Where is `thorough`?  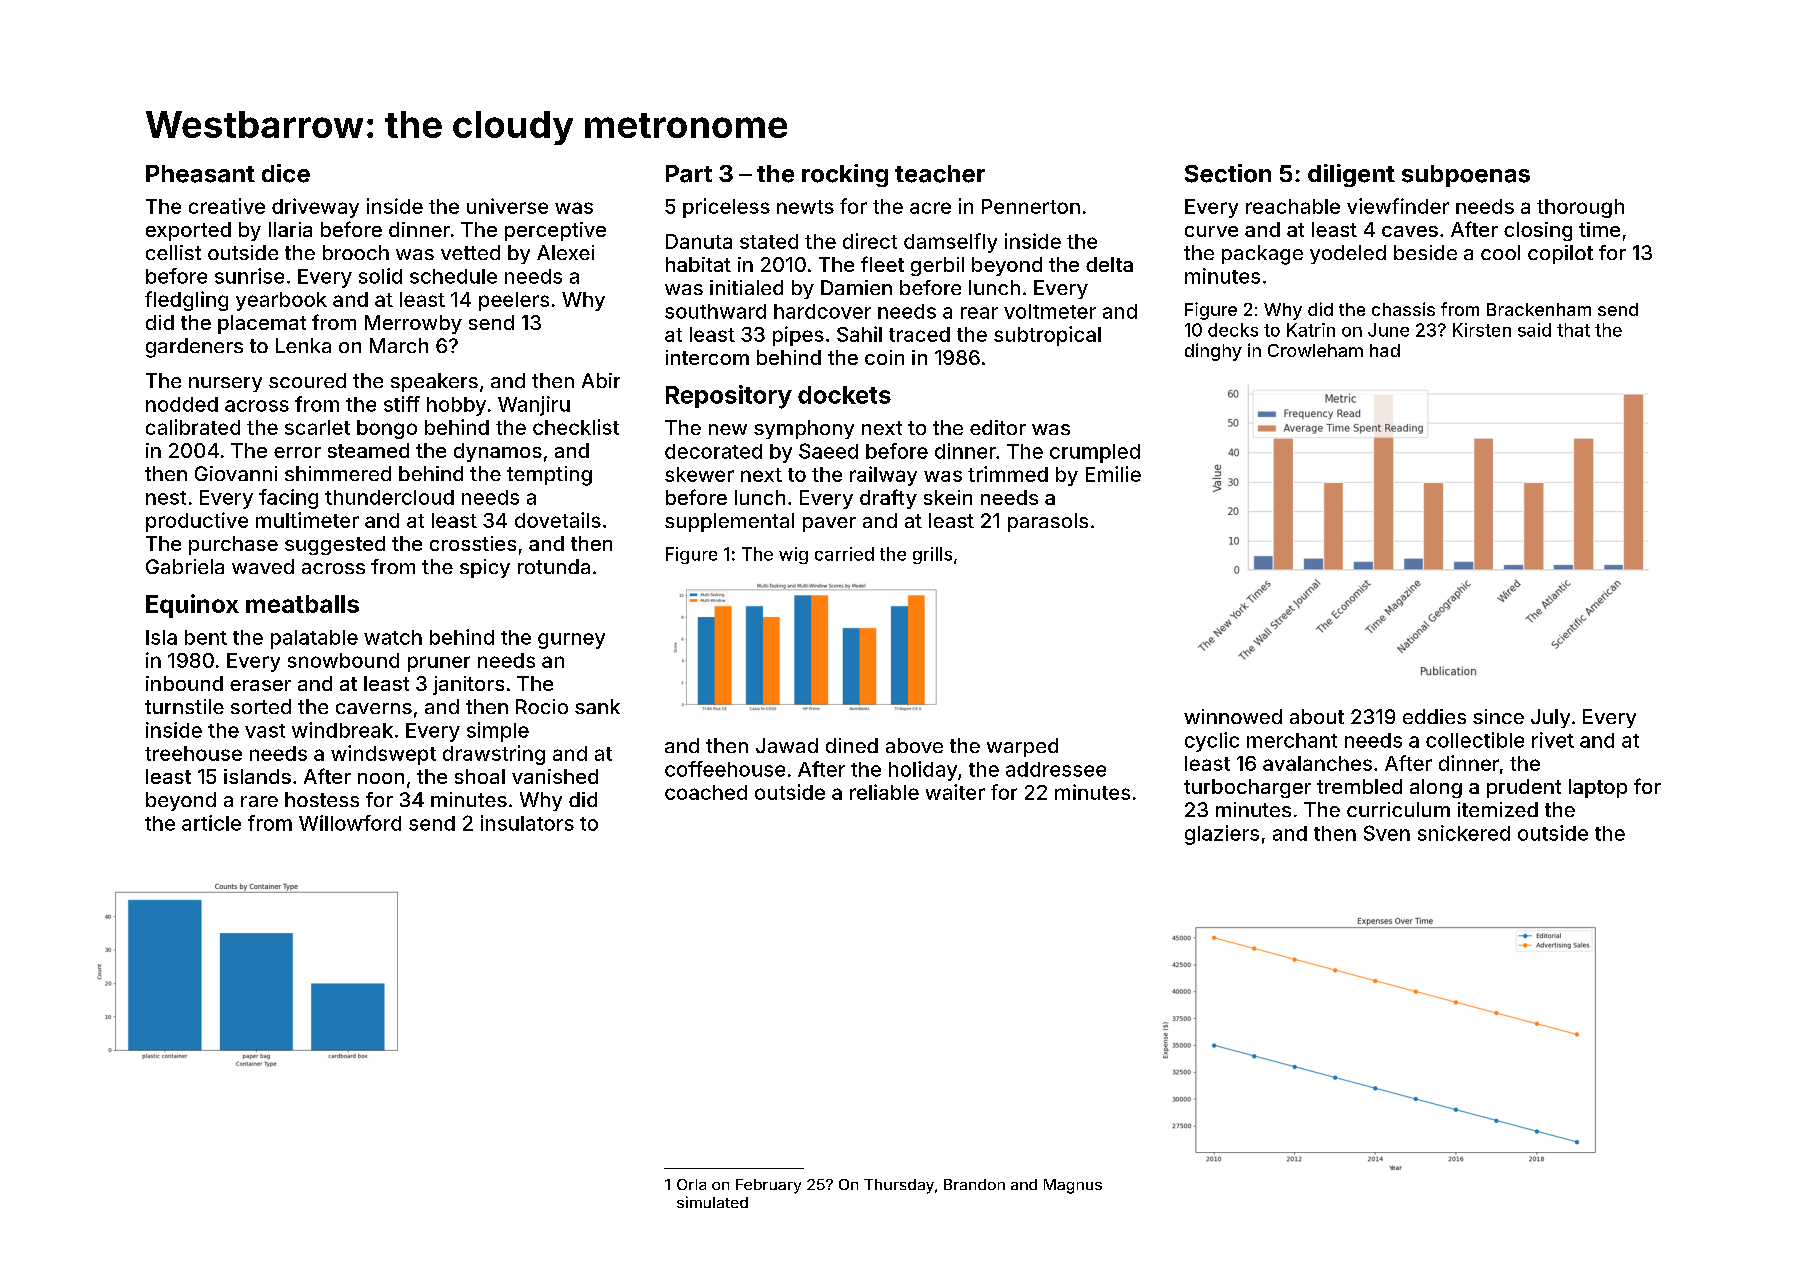 thorough is located at coordinates (1580, 208).
